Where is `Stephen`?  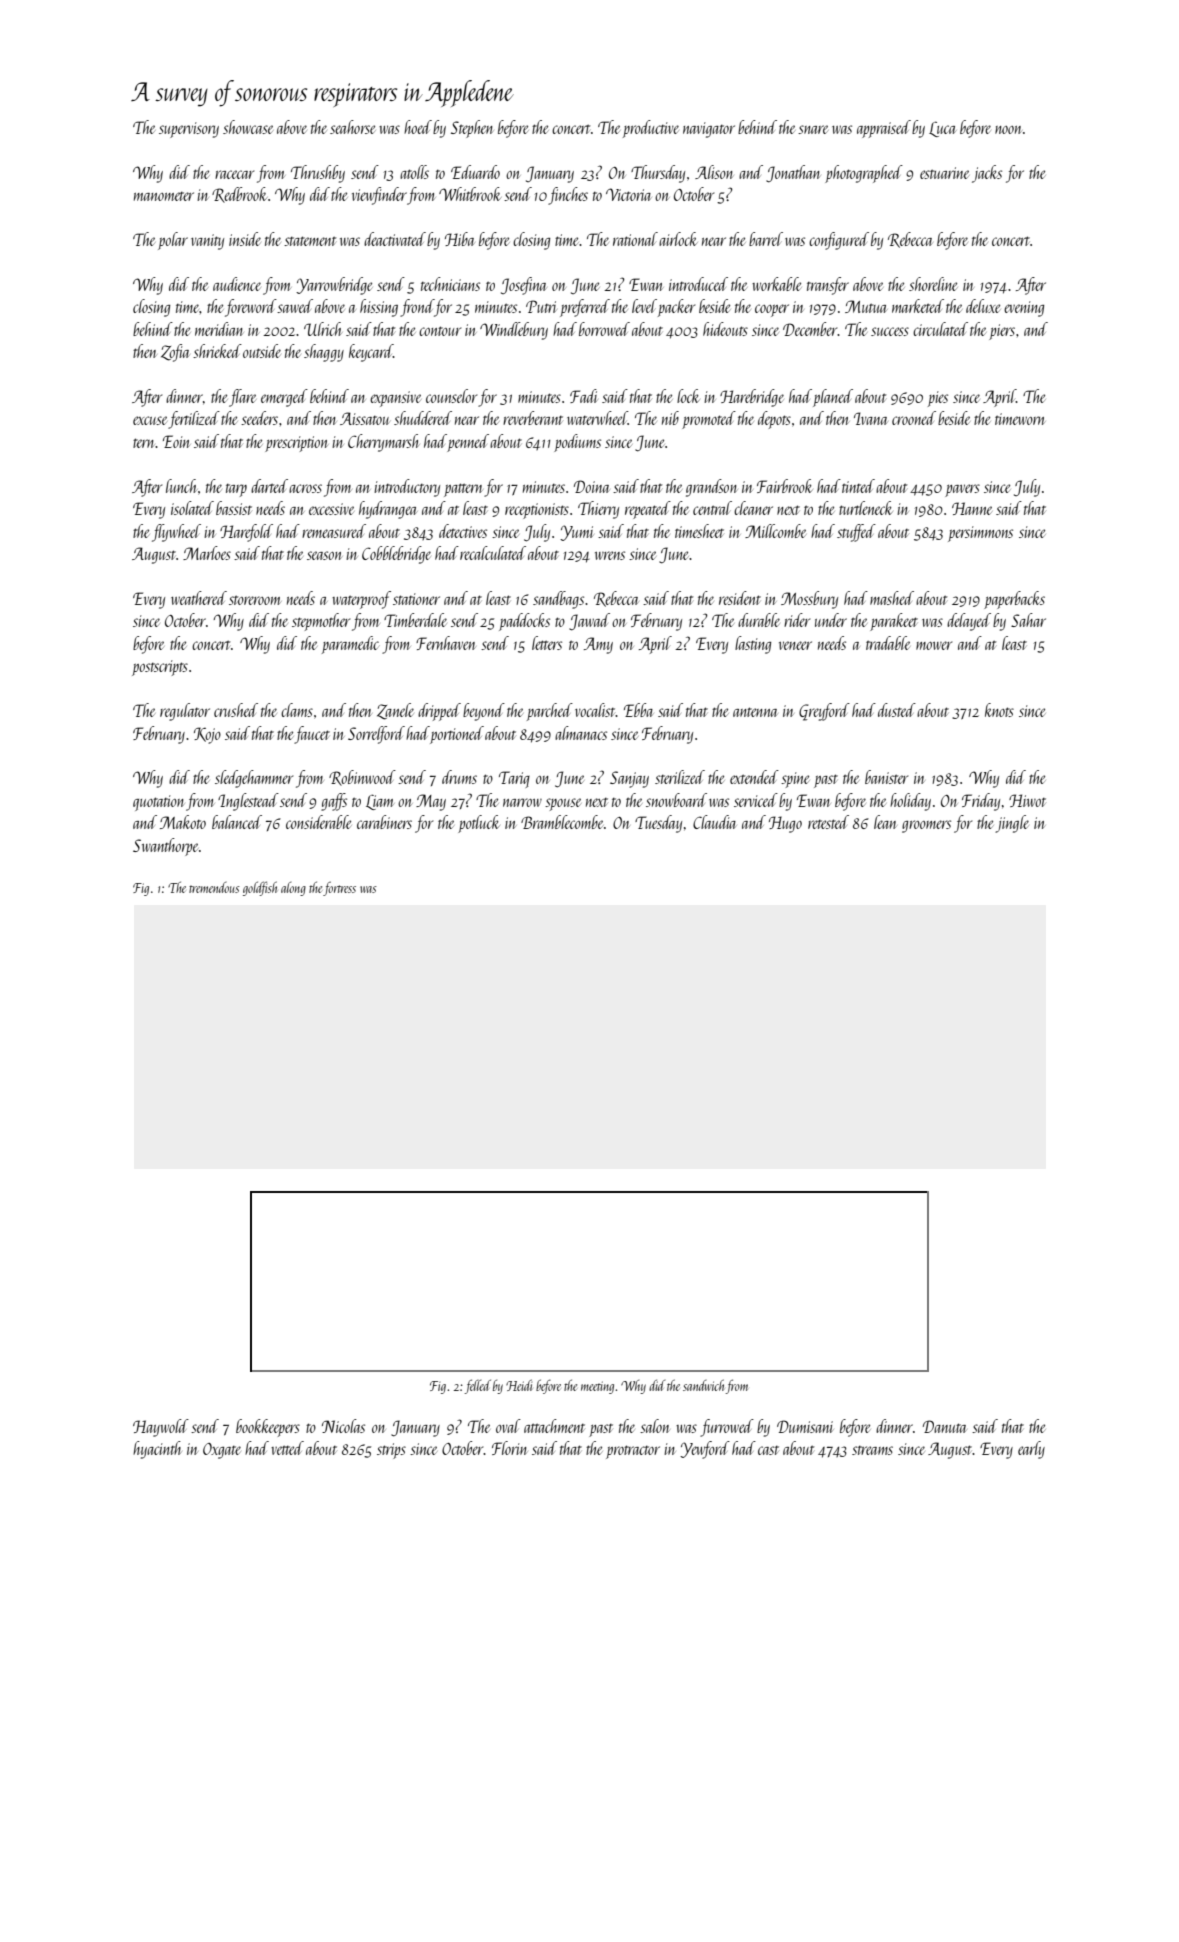 Stephen is located at coordinates (472, 129).
